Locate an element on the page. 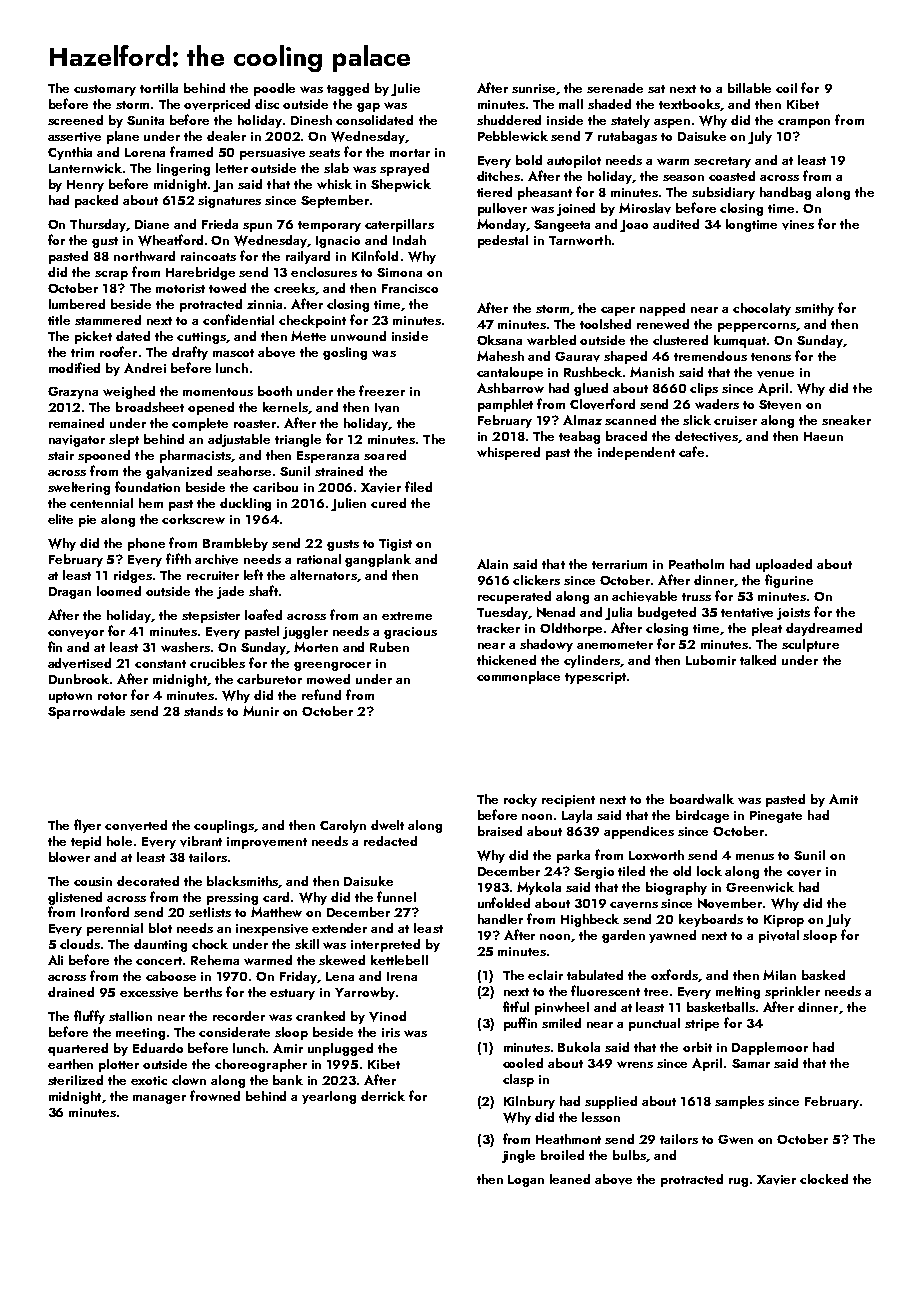 This page has height=1308, width=924. vines is located at coordinates (798, 225).
